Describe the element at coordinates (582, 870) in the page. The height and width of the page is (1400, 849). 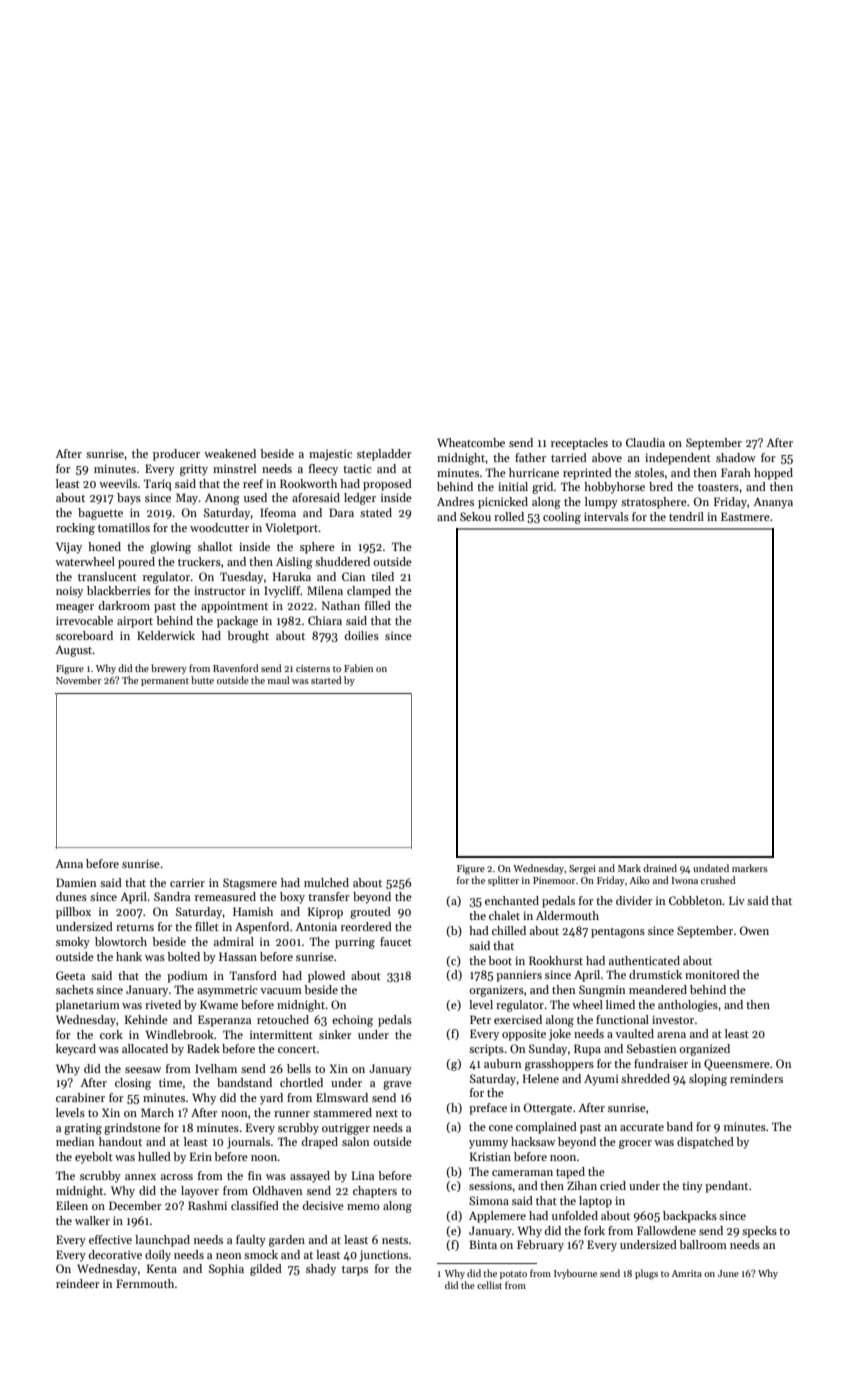
I see `Sergei` at that location.
